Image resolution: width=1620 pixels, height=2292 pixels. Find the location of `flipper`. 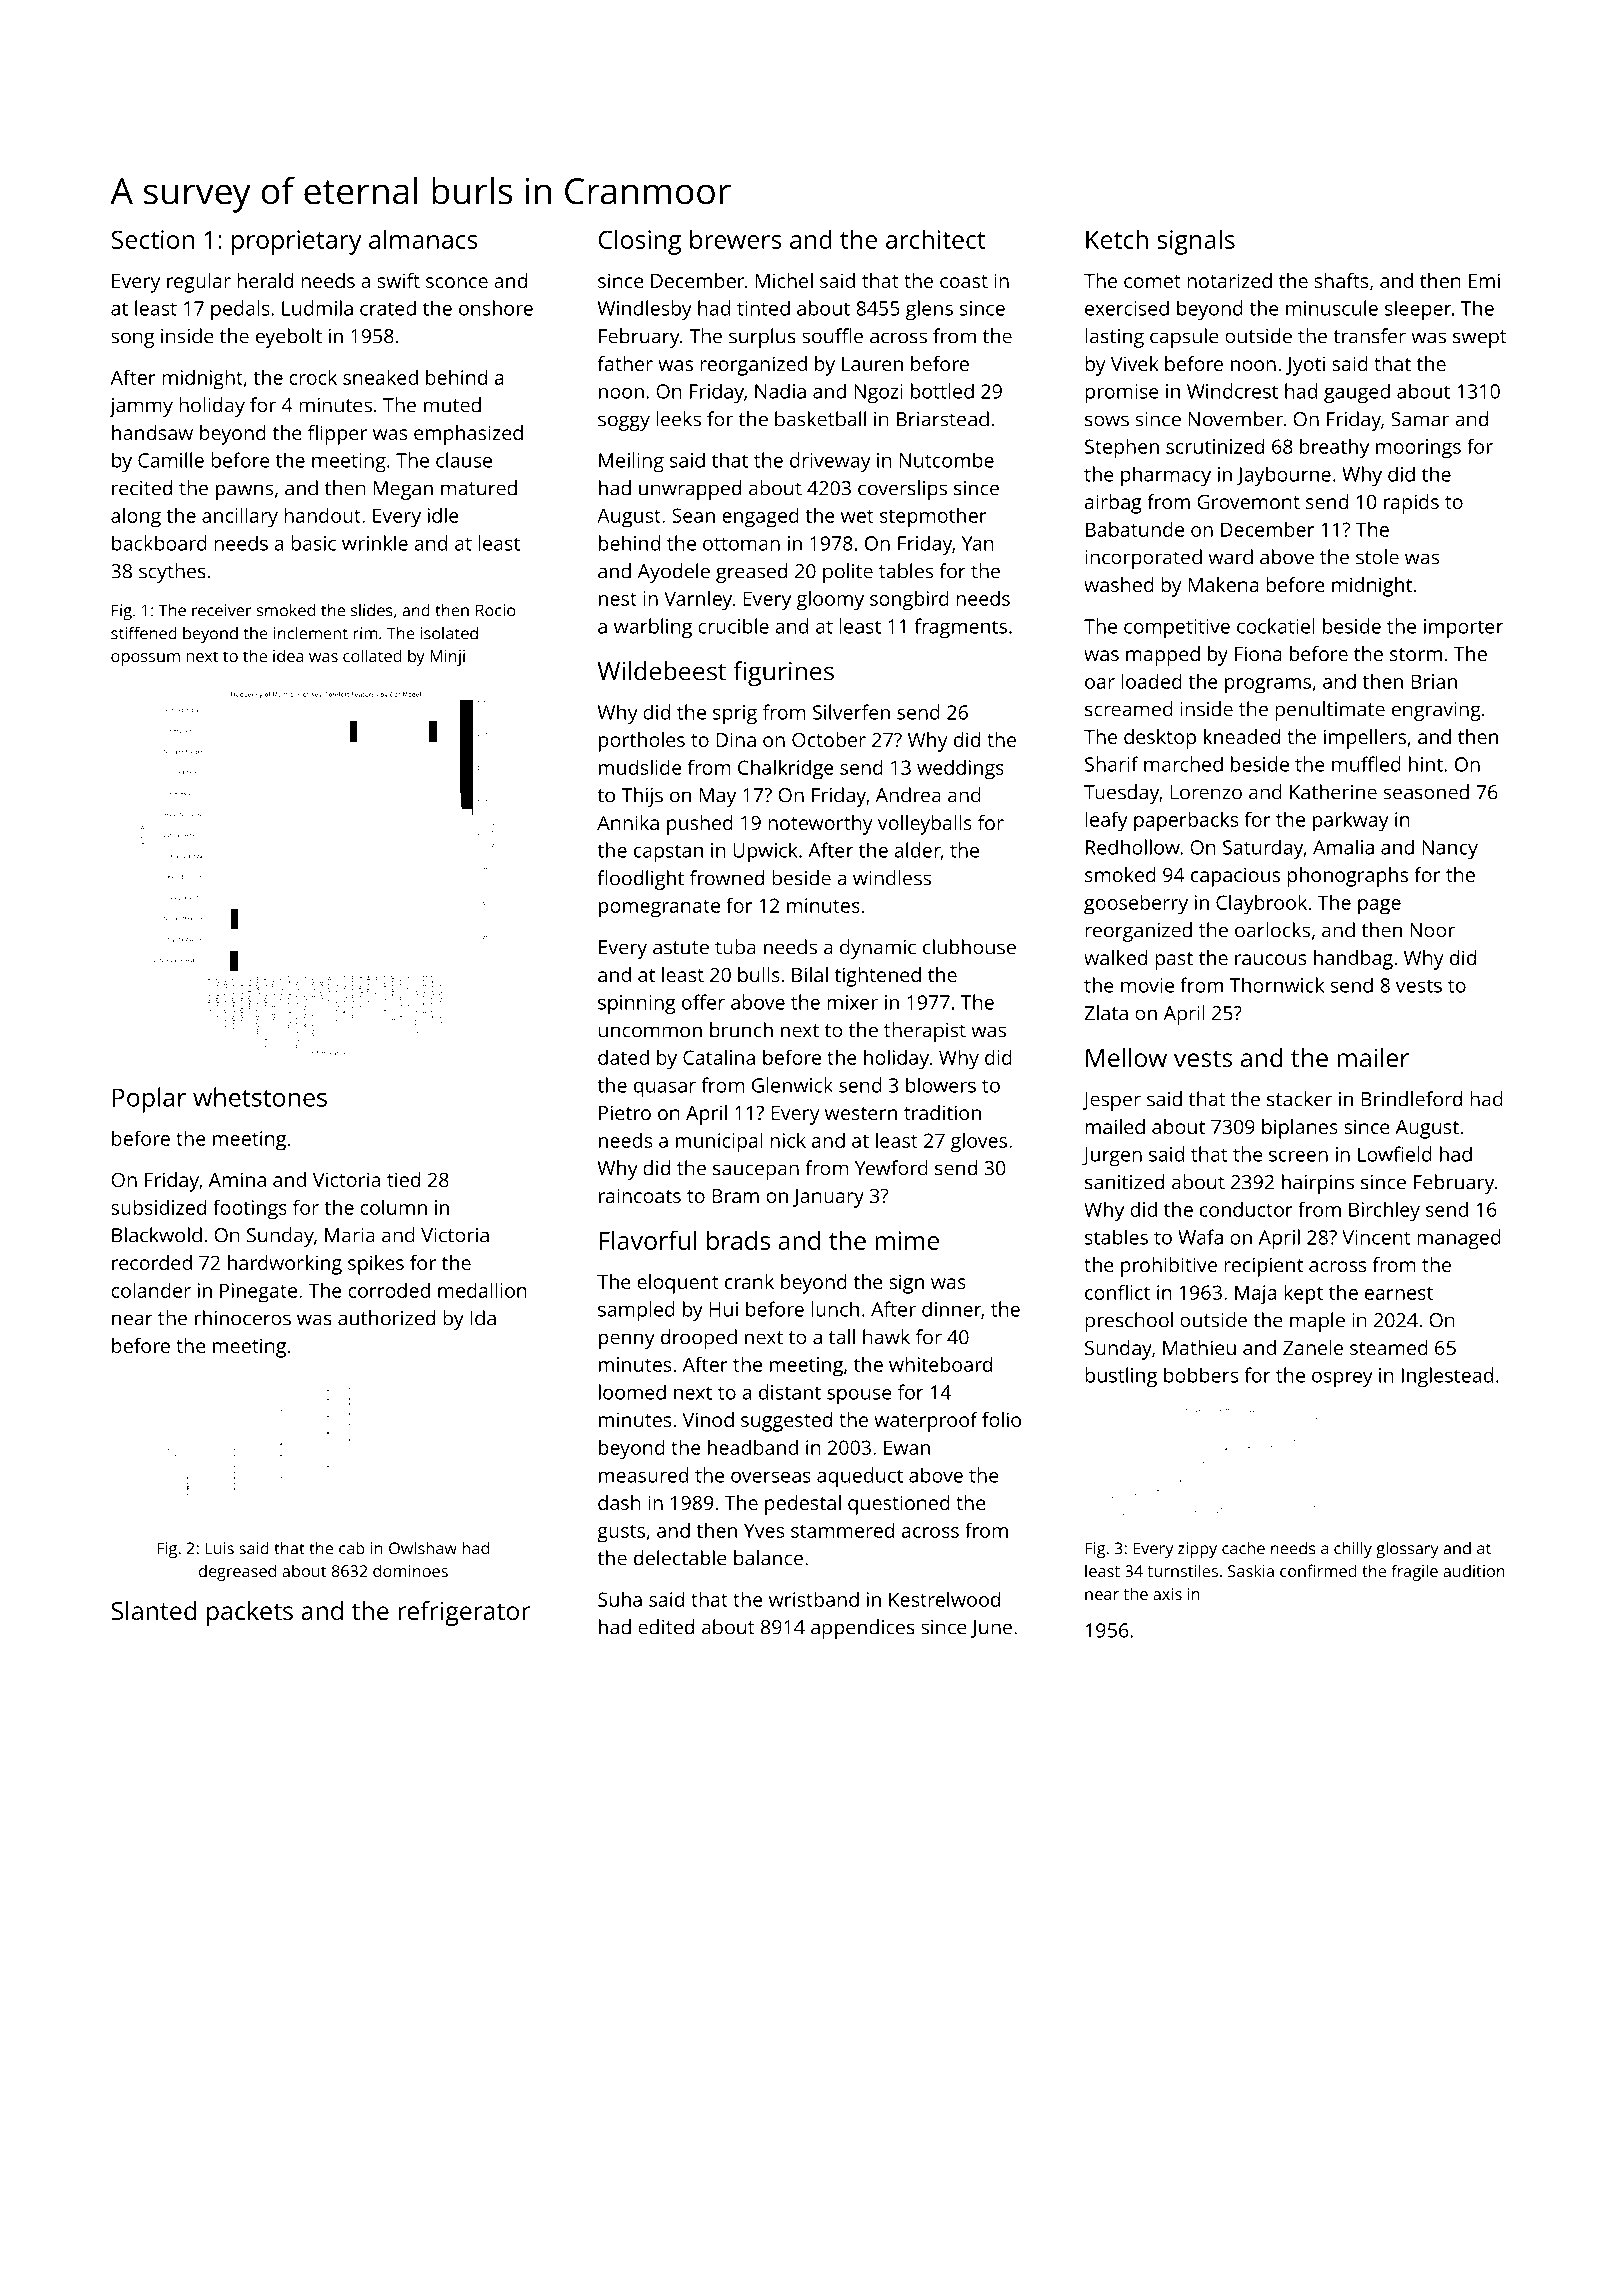

flipper is located at coordinates (337, 435).
